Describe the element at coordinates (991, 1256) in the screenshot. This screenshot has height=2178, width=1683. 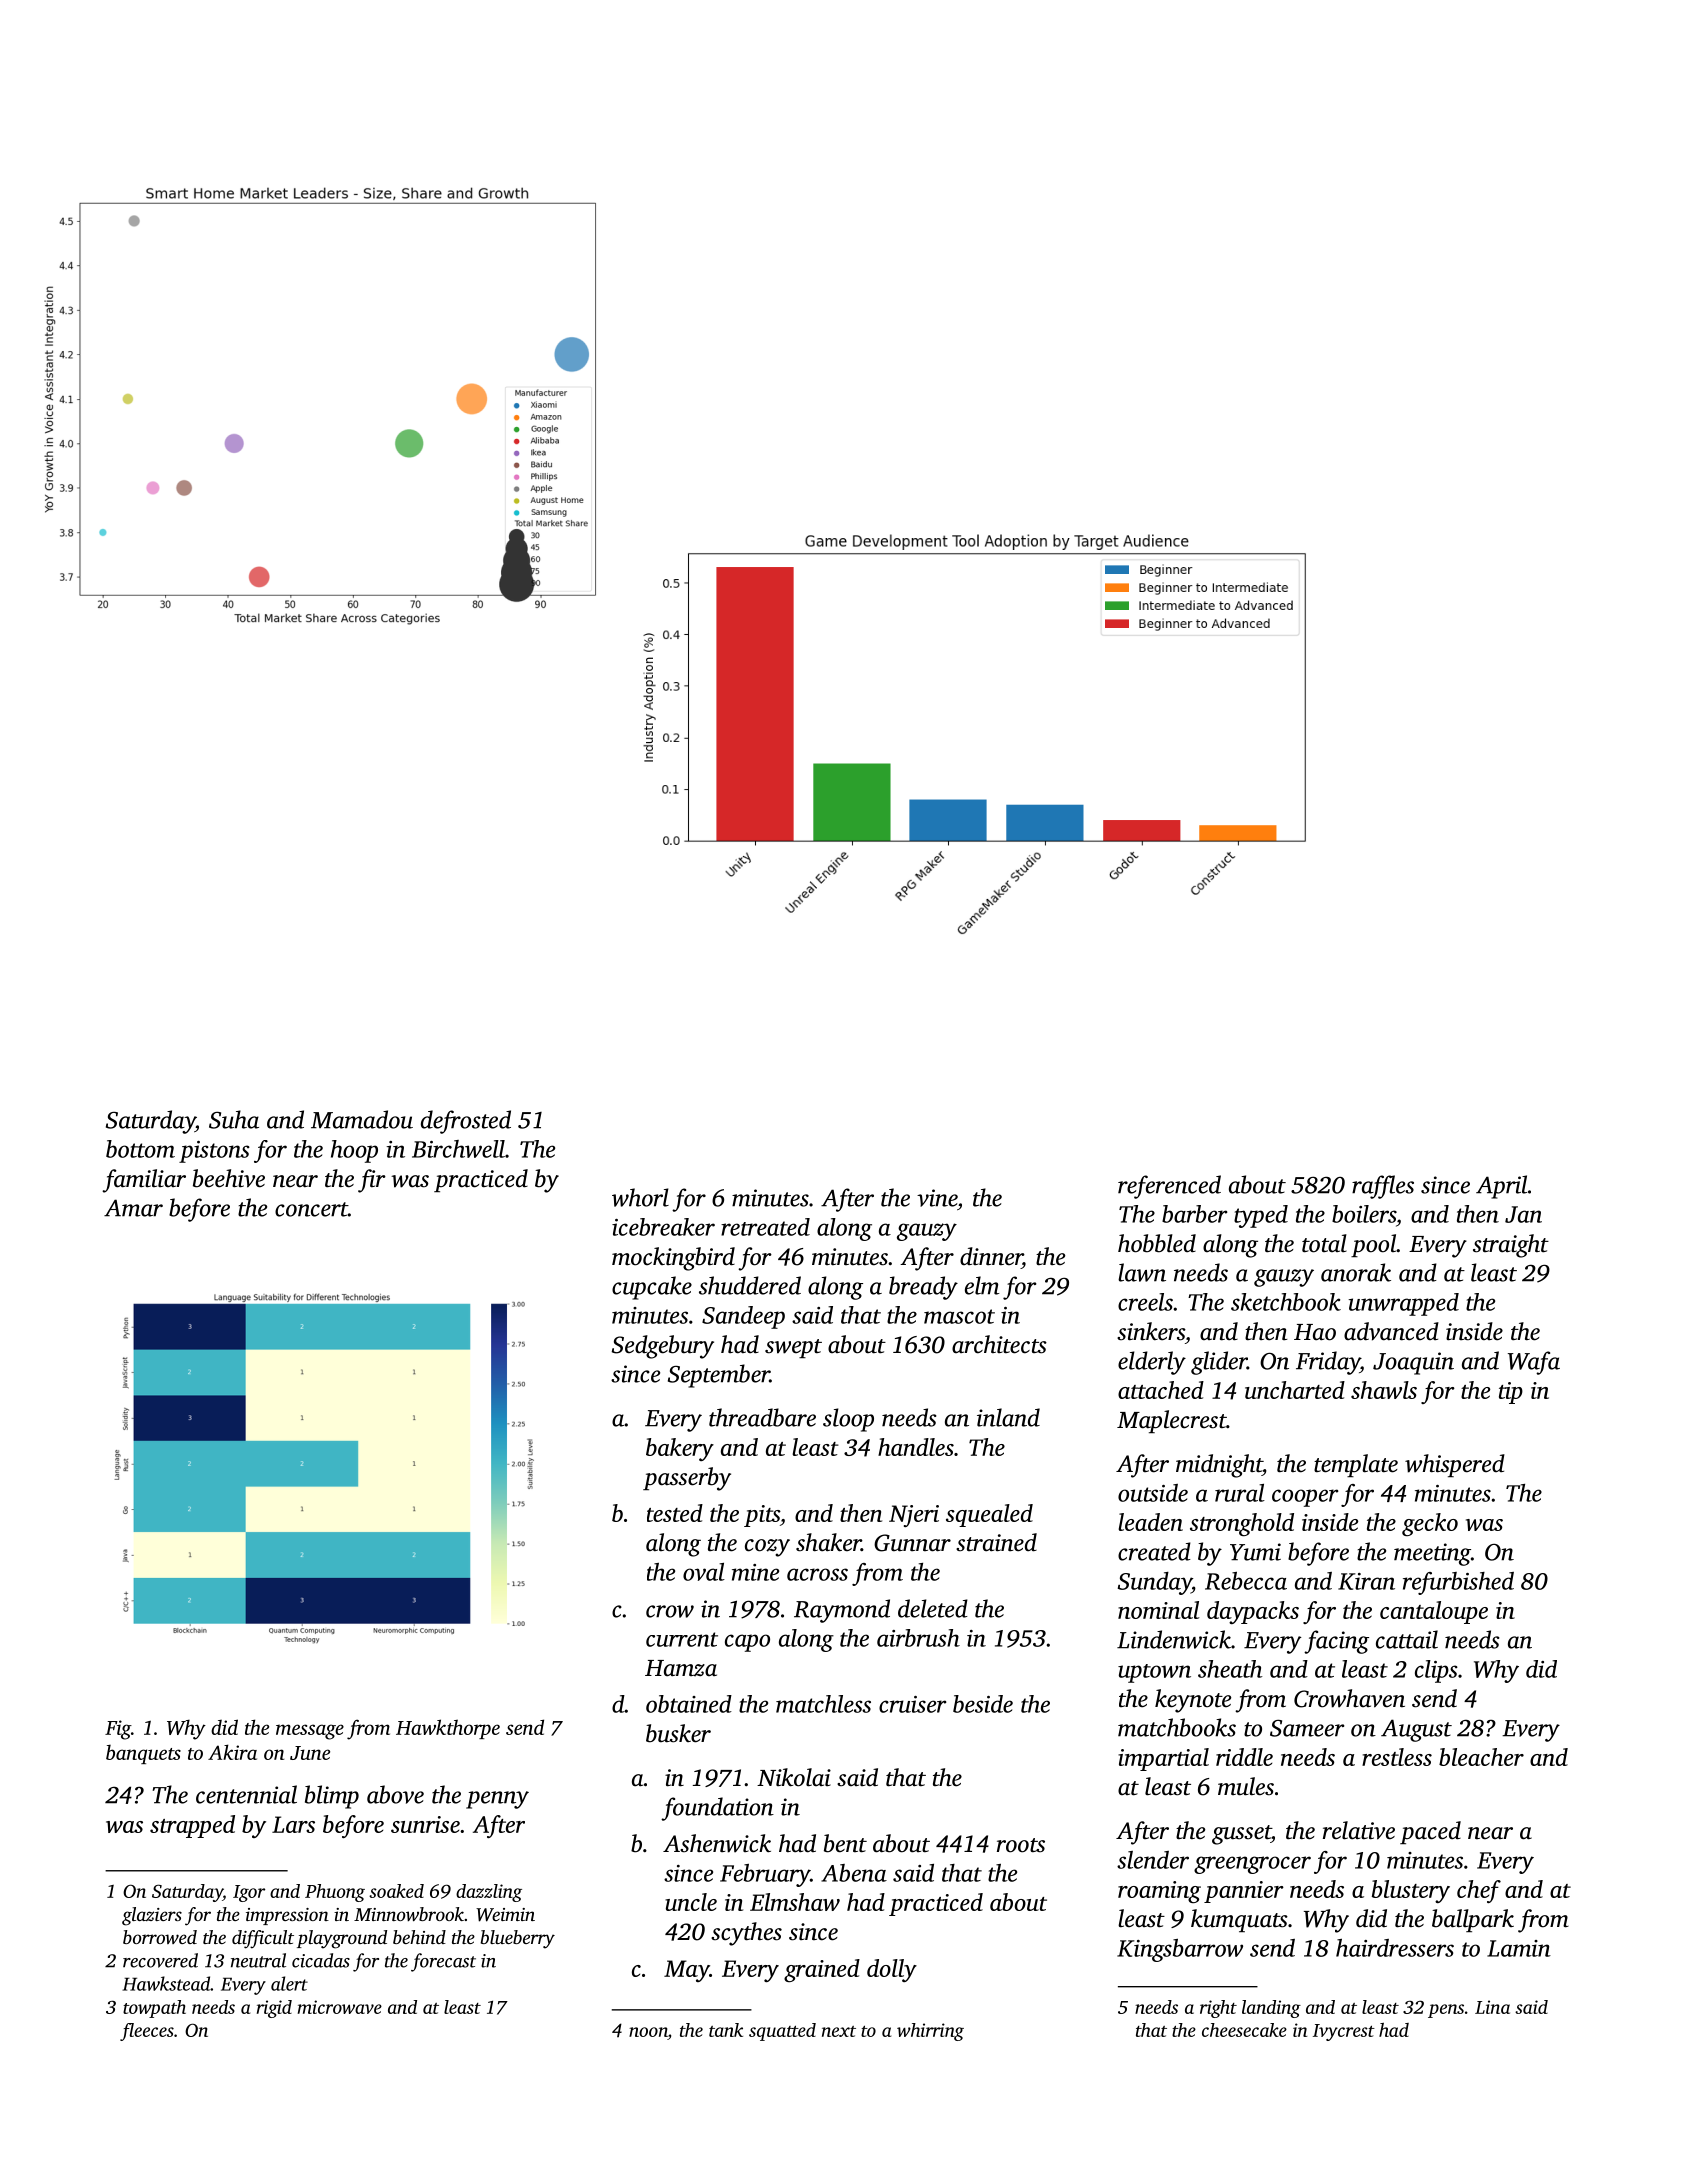
I see `dinner` at that location.
